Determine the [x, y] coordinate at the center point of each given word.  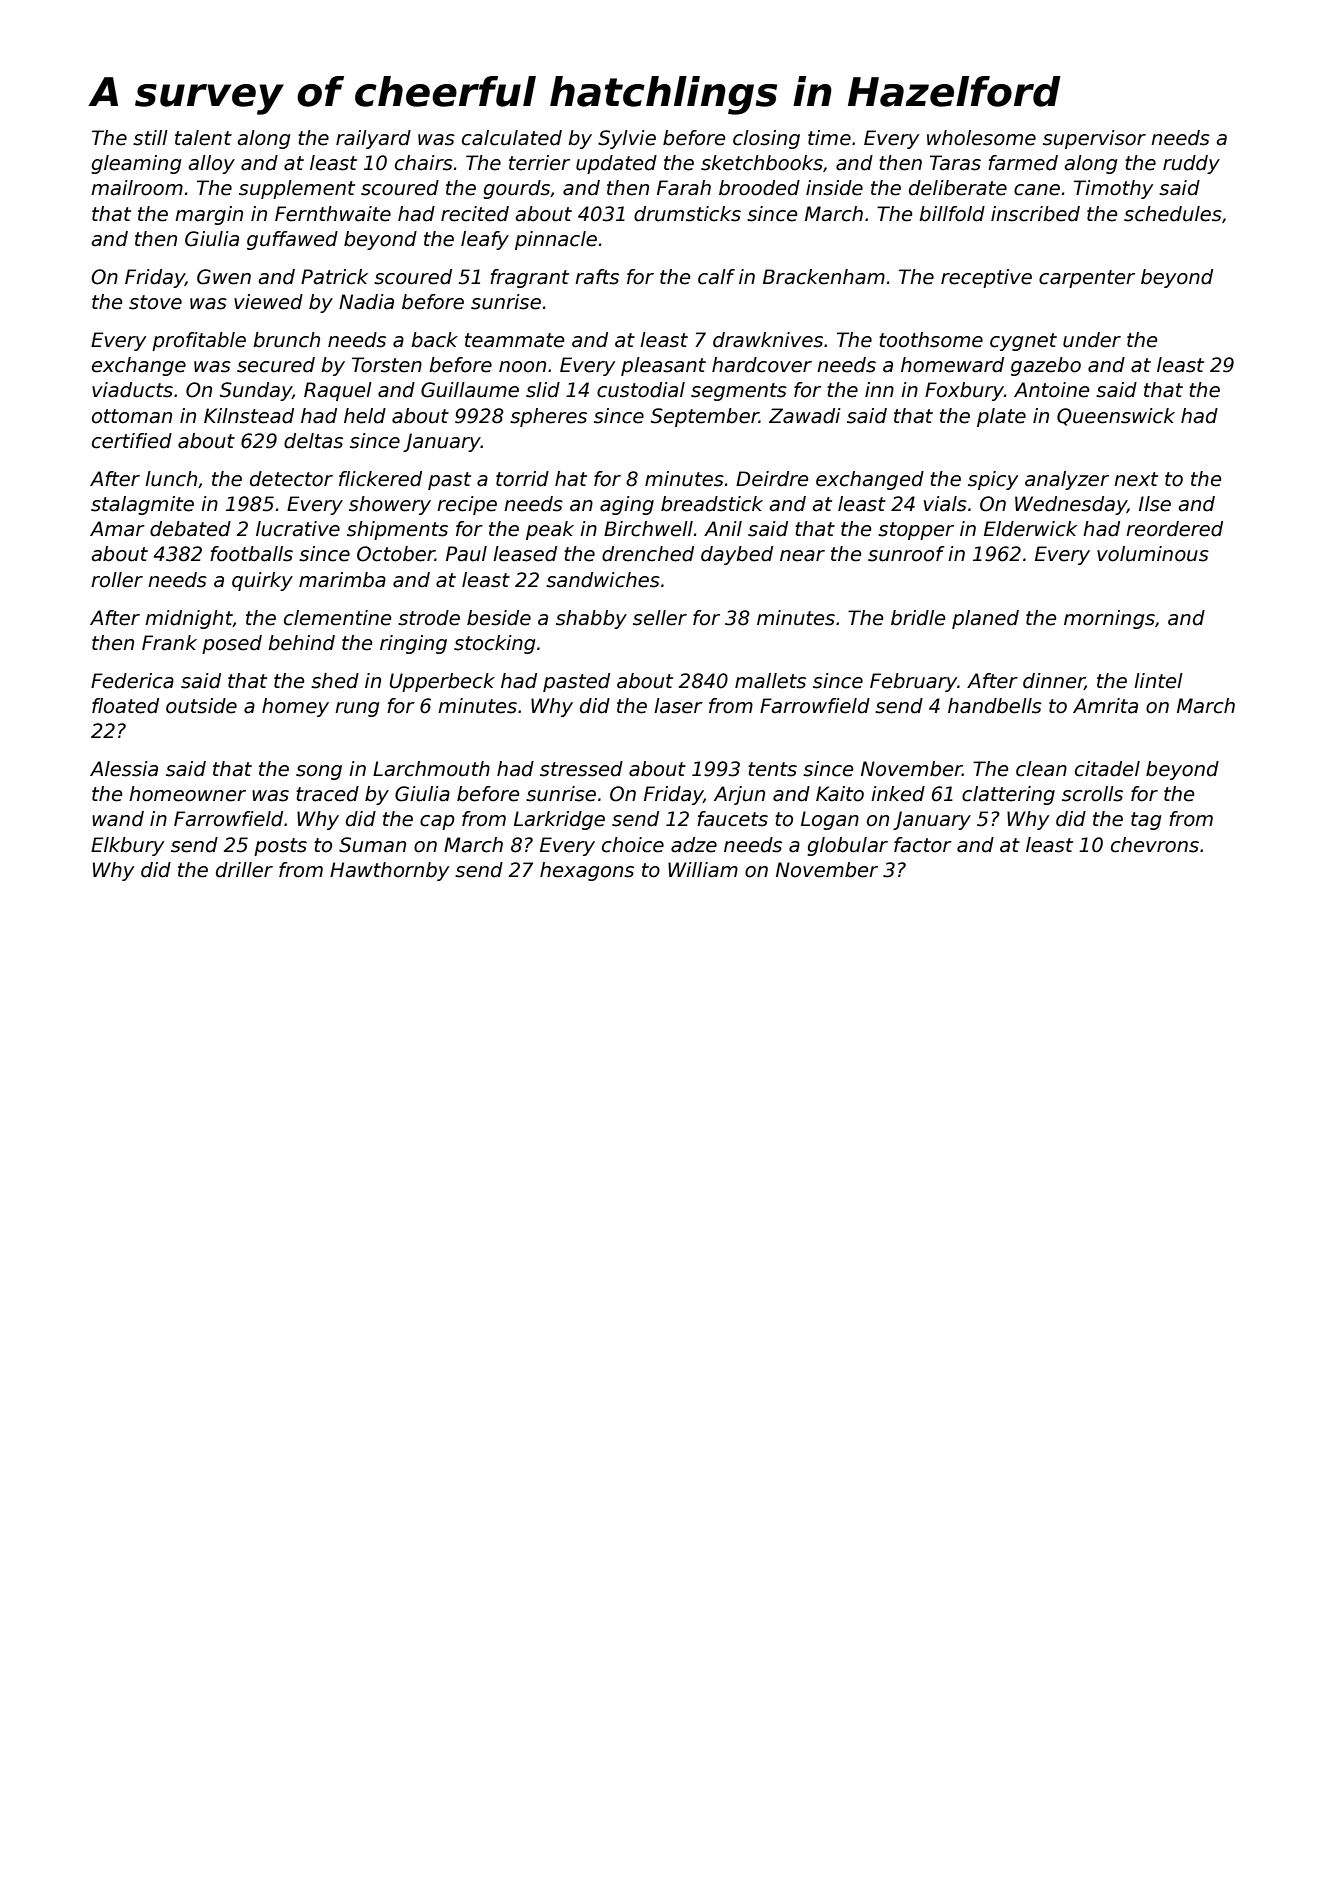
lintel [1158, 681]
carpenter [1087, 279]
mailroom [137, 188]
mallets [770, 681]
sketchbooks [762, 163]
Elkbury [127, 846]
